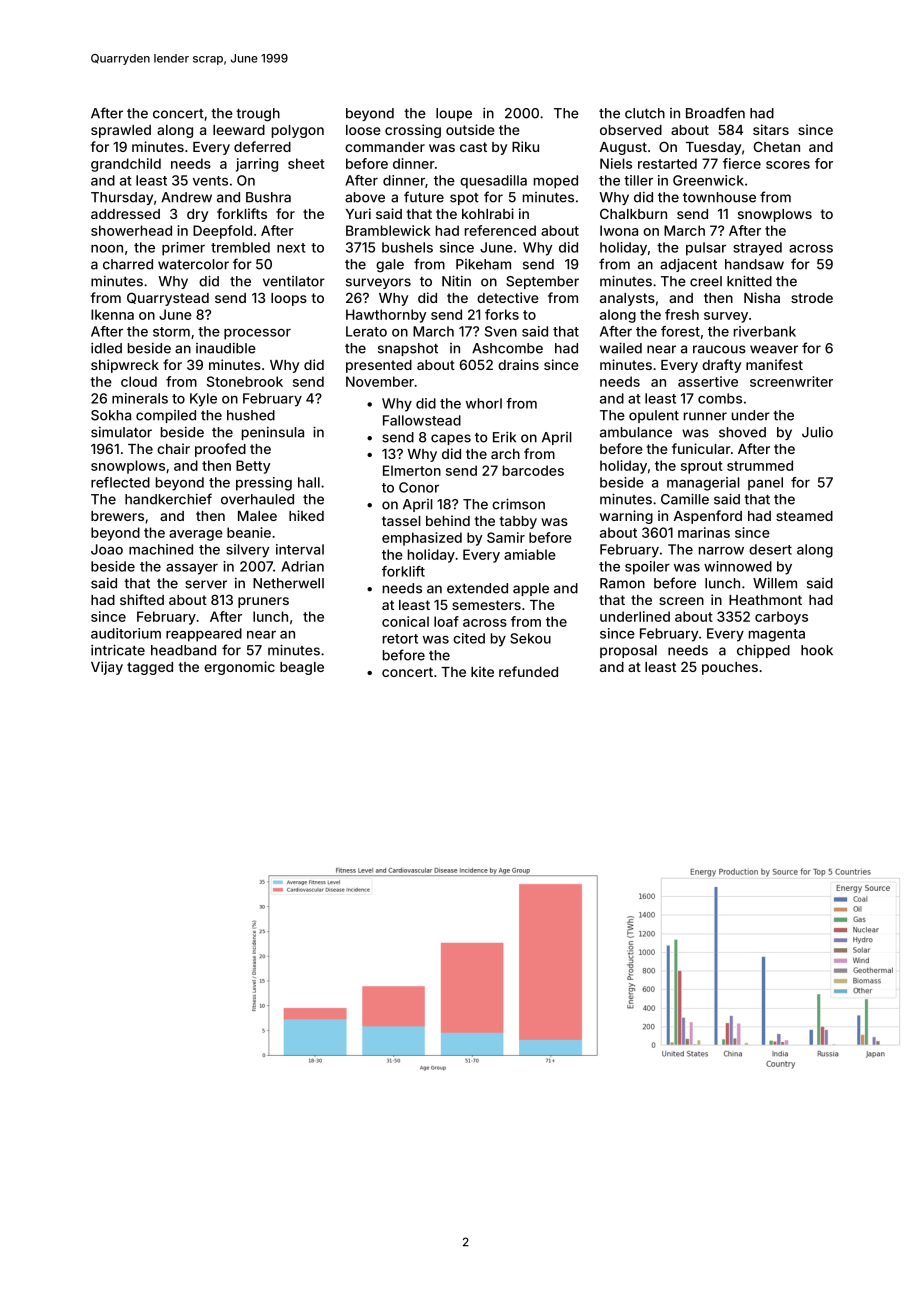  Describe the element at coordinates (107, 549) in the screenshot. I see `Joao` at that location.
